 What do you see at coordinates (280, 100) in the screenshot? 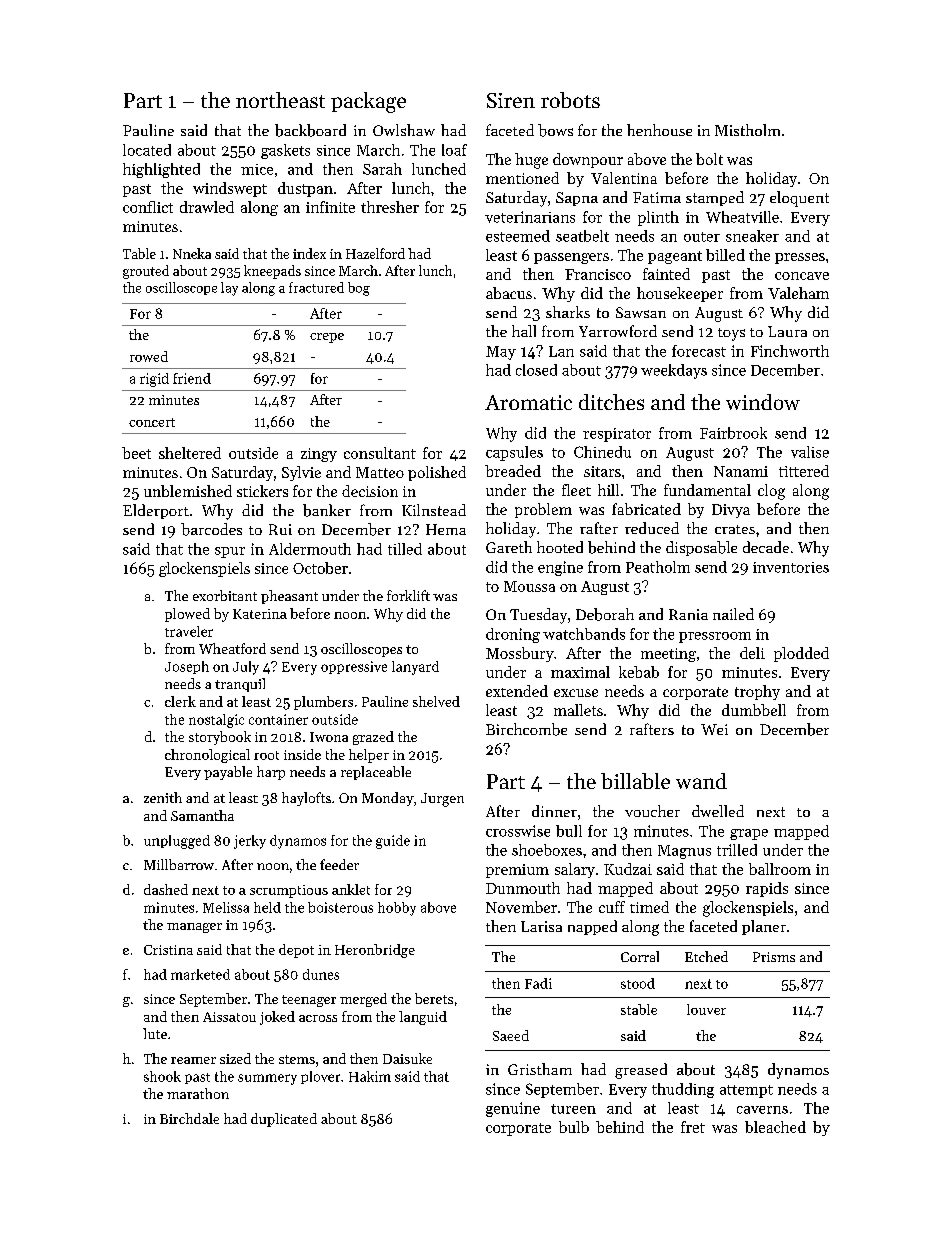
I see `northeast` at bounding box center [280, 100].
